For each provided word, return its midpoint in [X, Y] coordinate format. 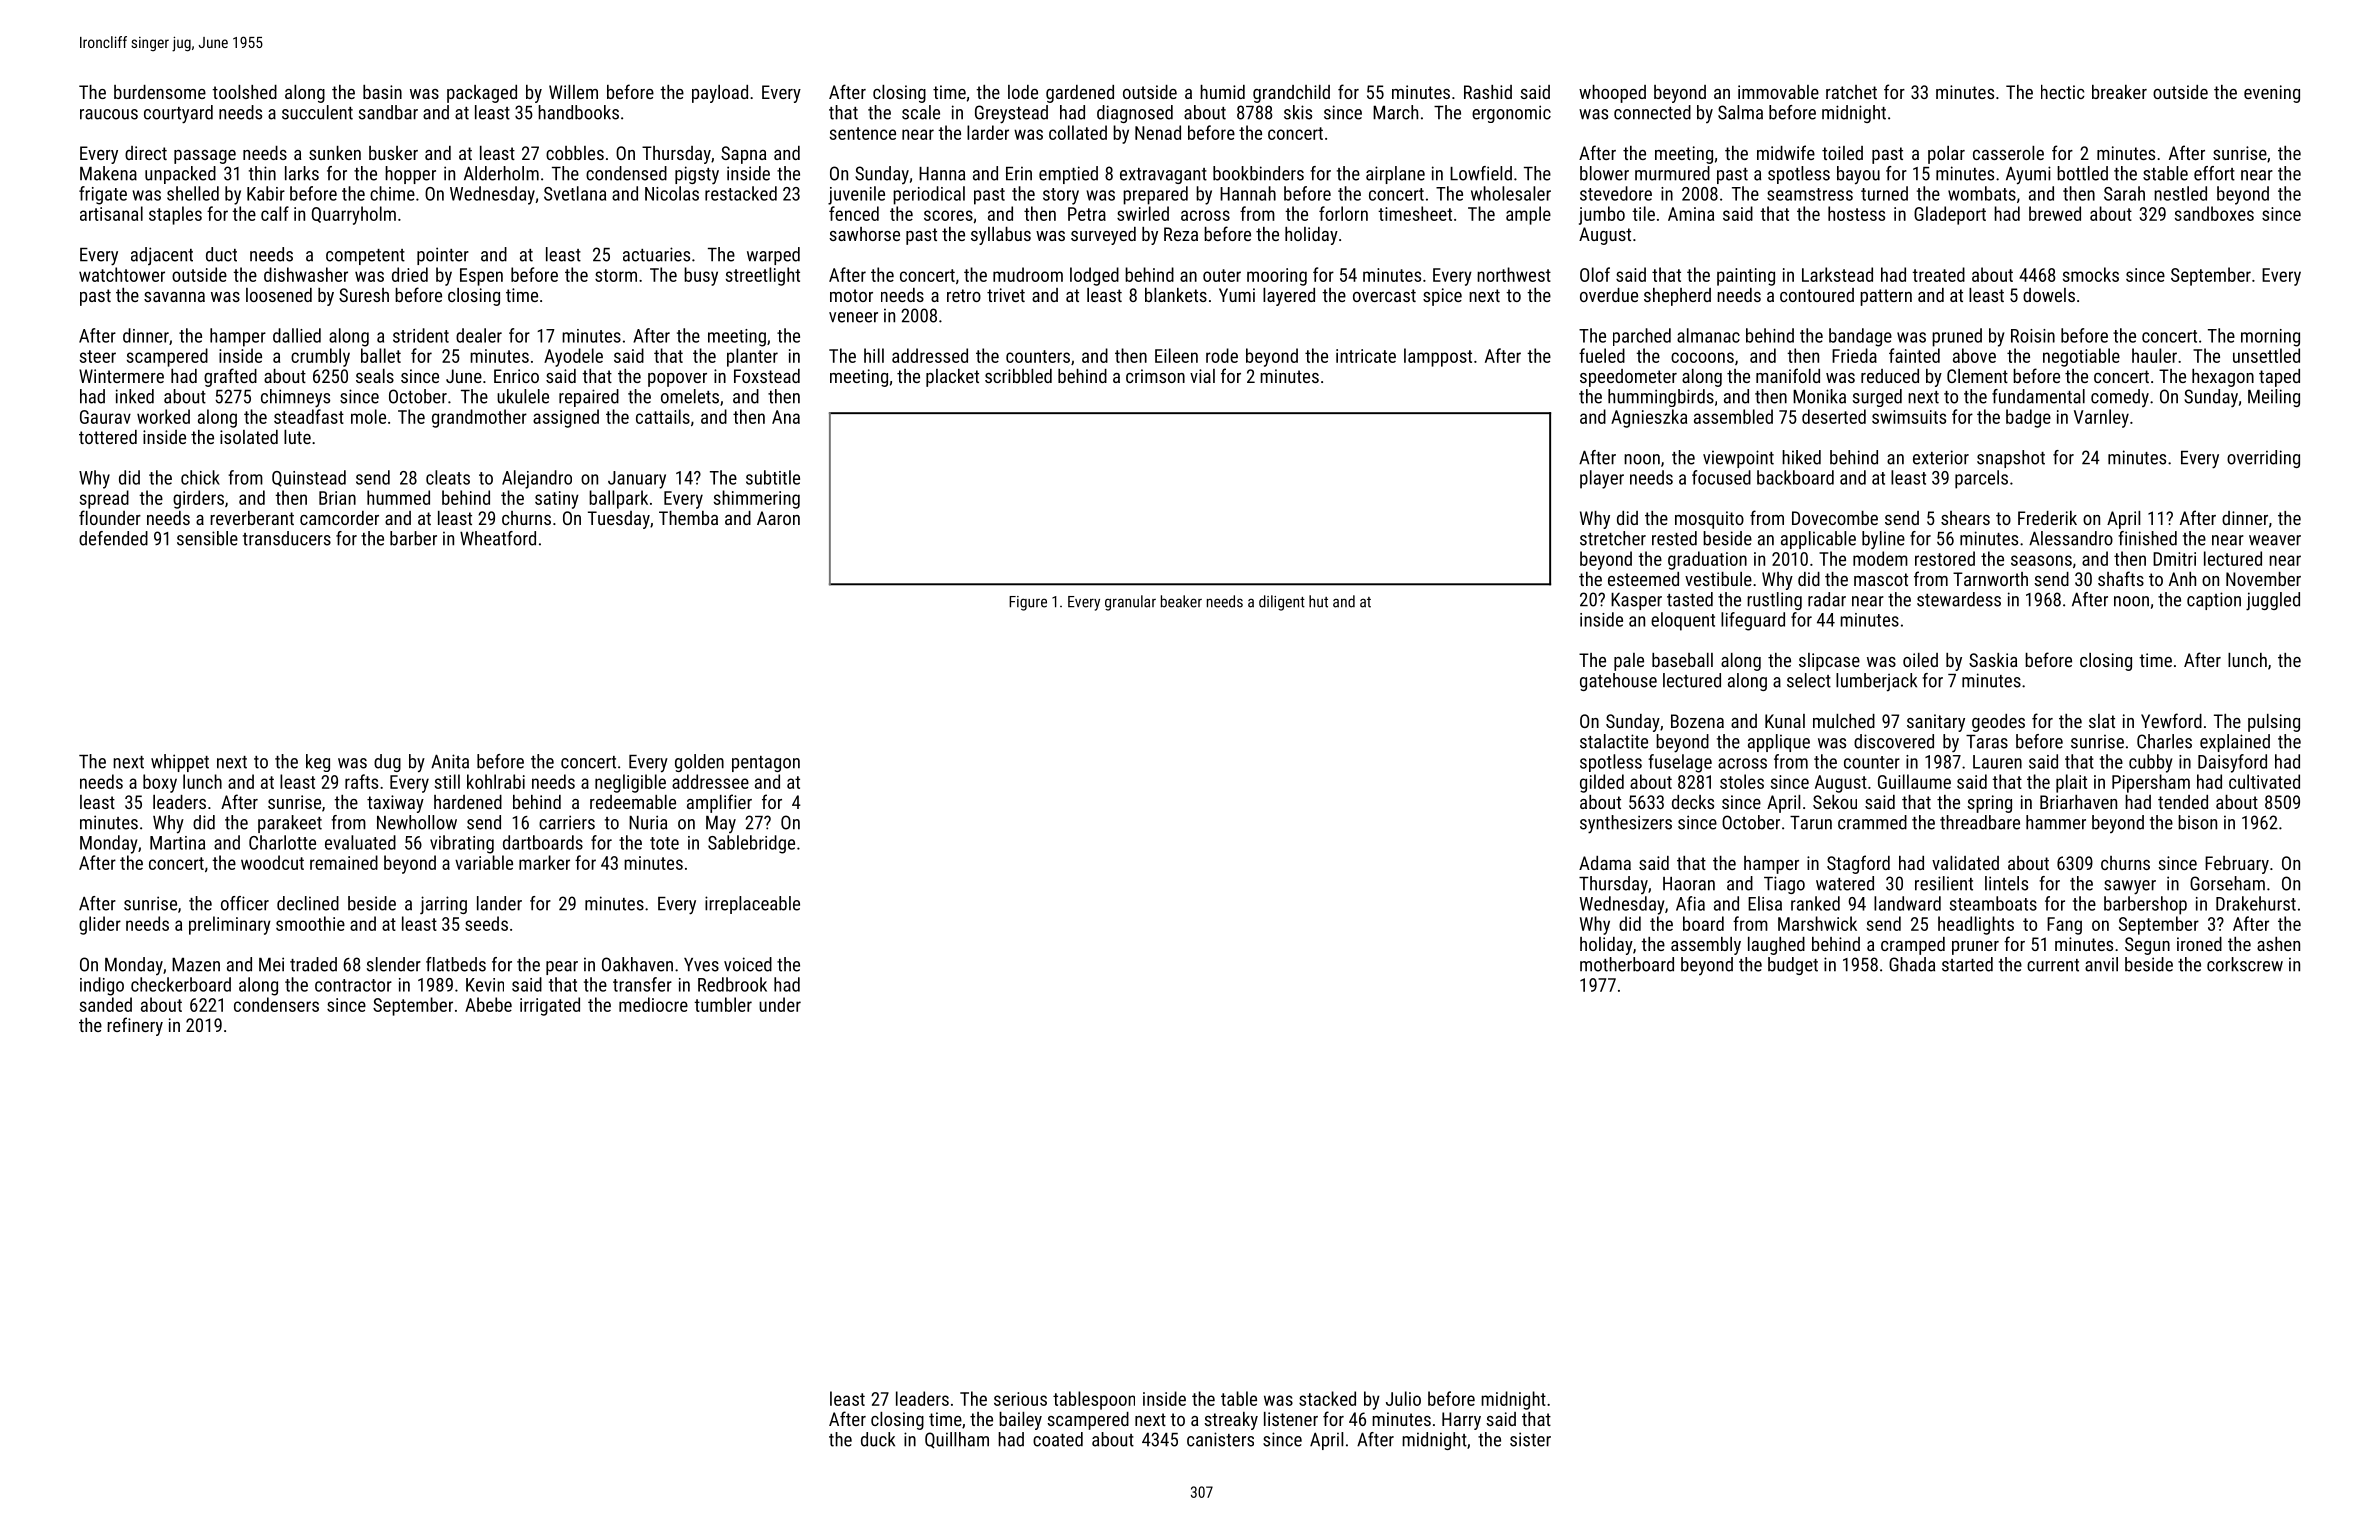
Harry [1461, 1421]
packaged [482, 94]
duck [878, 1439]
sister [1530, 1439]
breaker [2119, 92]
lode [1023, 92]
